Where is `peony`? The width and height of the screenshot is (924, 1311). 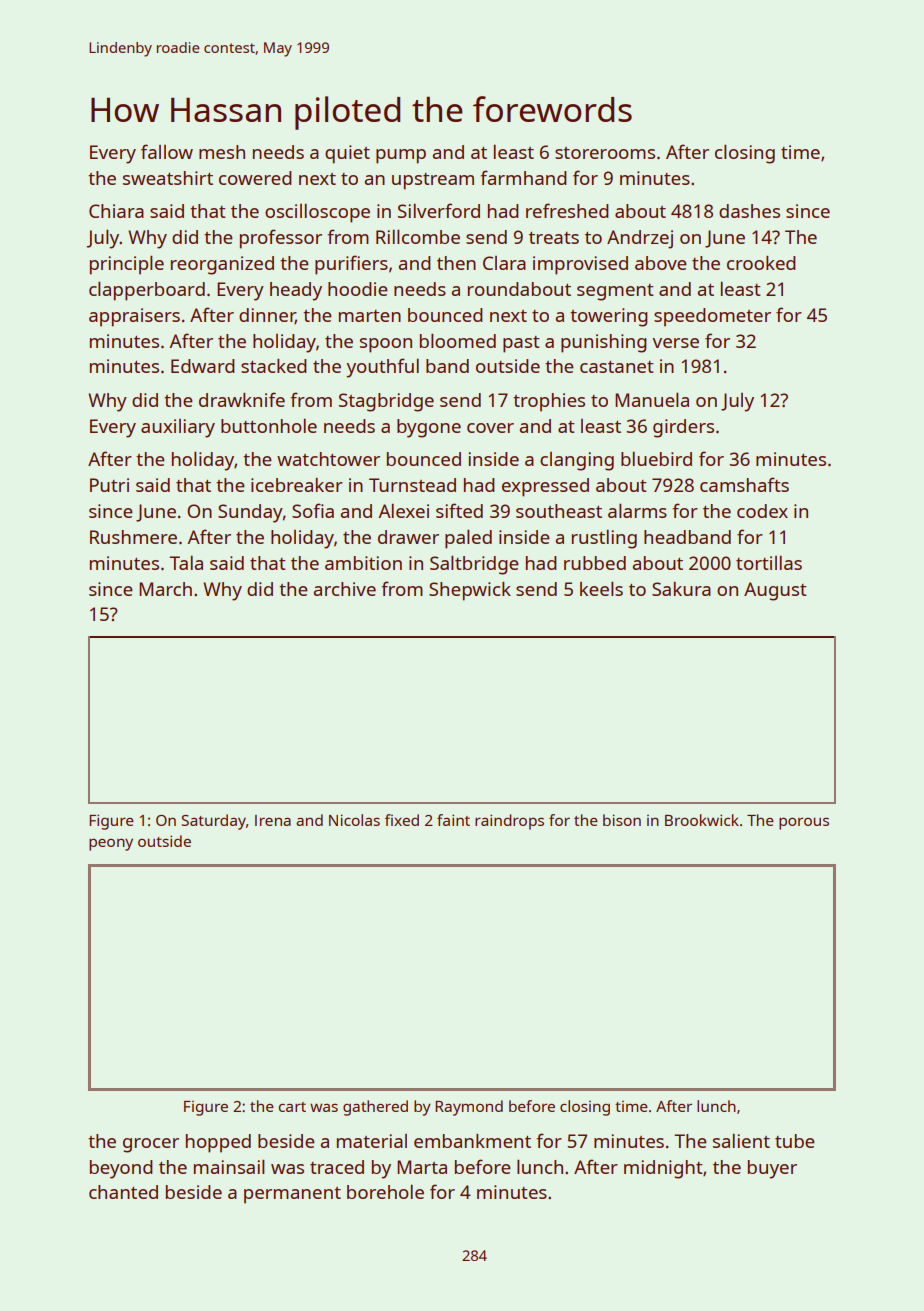 peony is located at coordinates (111, 844).
